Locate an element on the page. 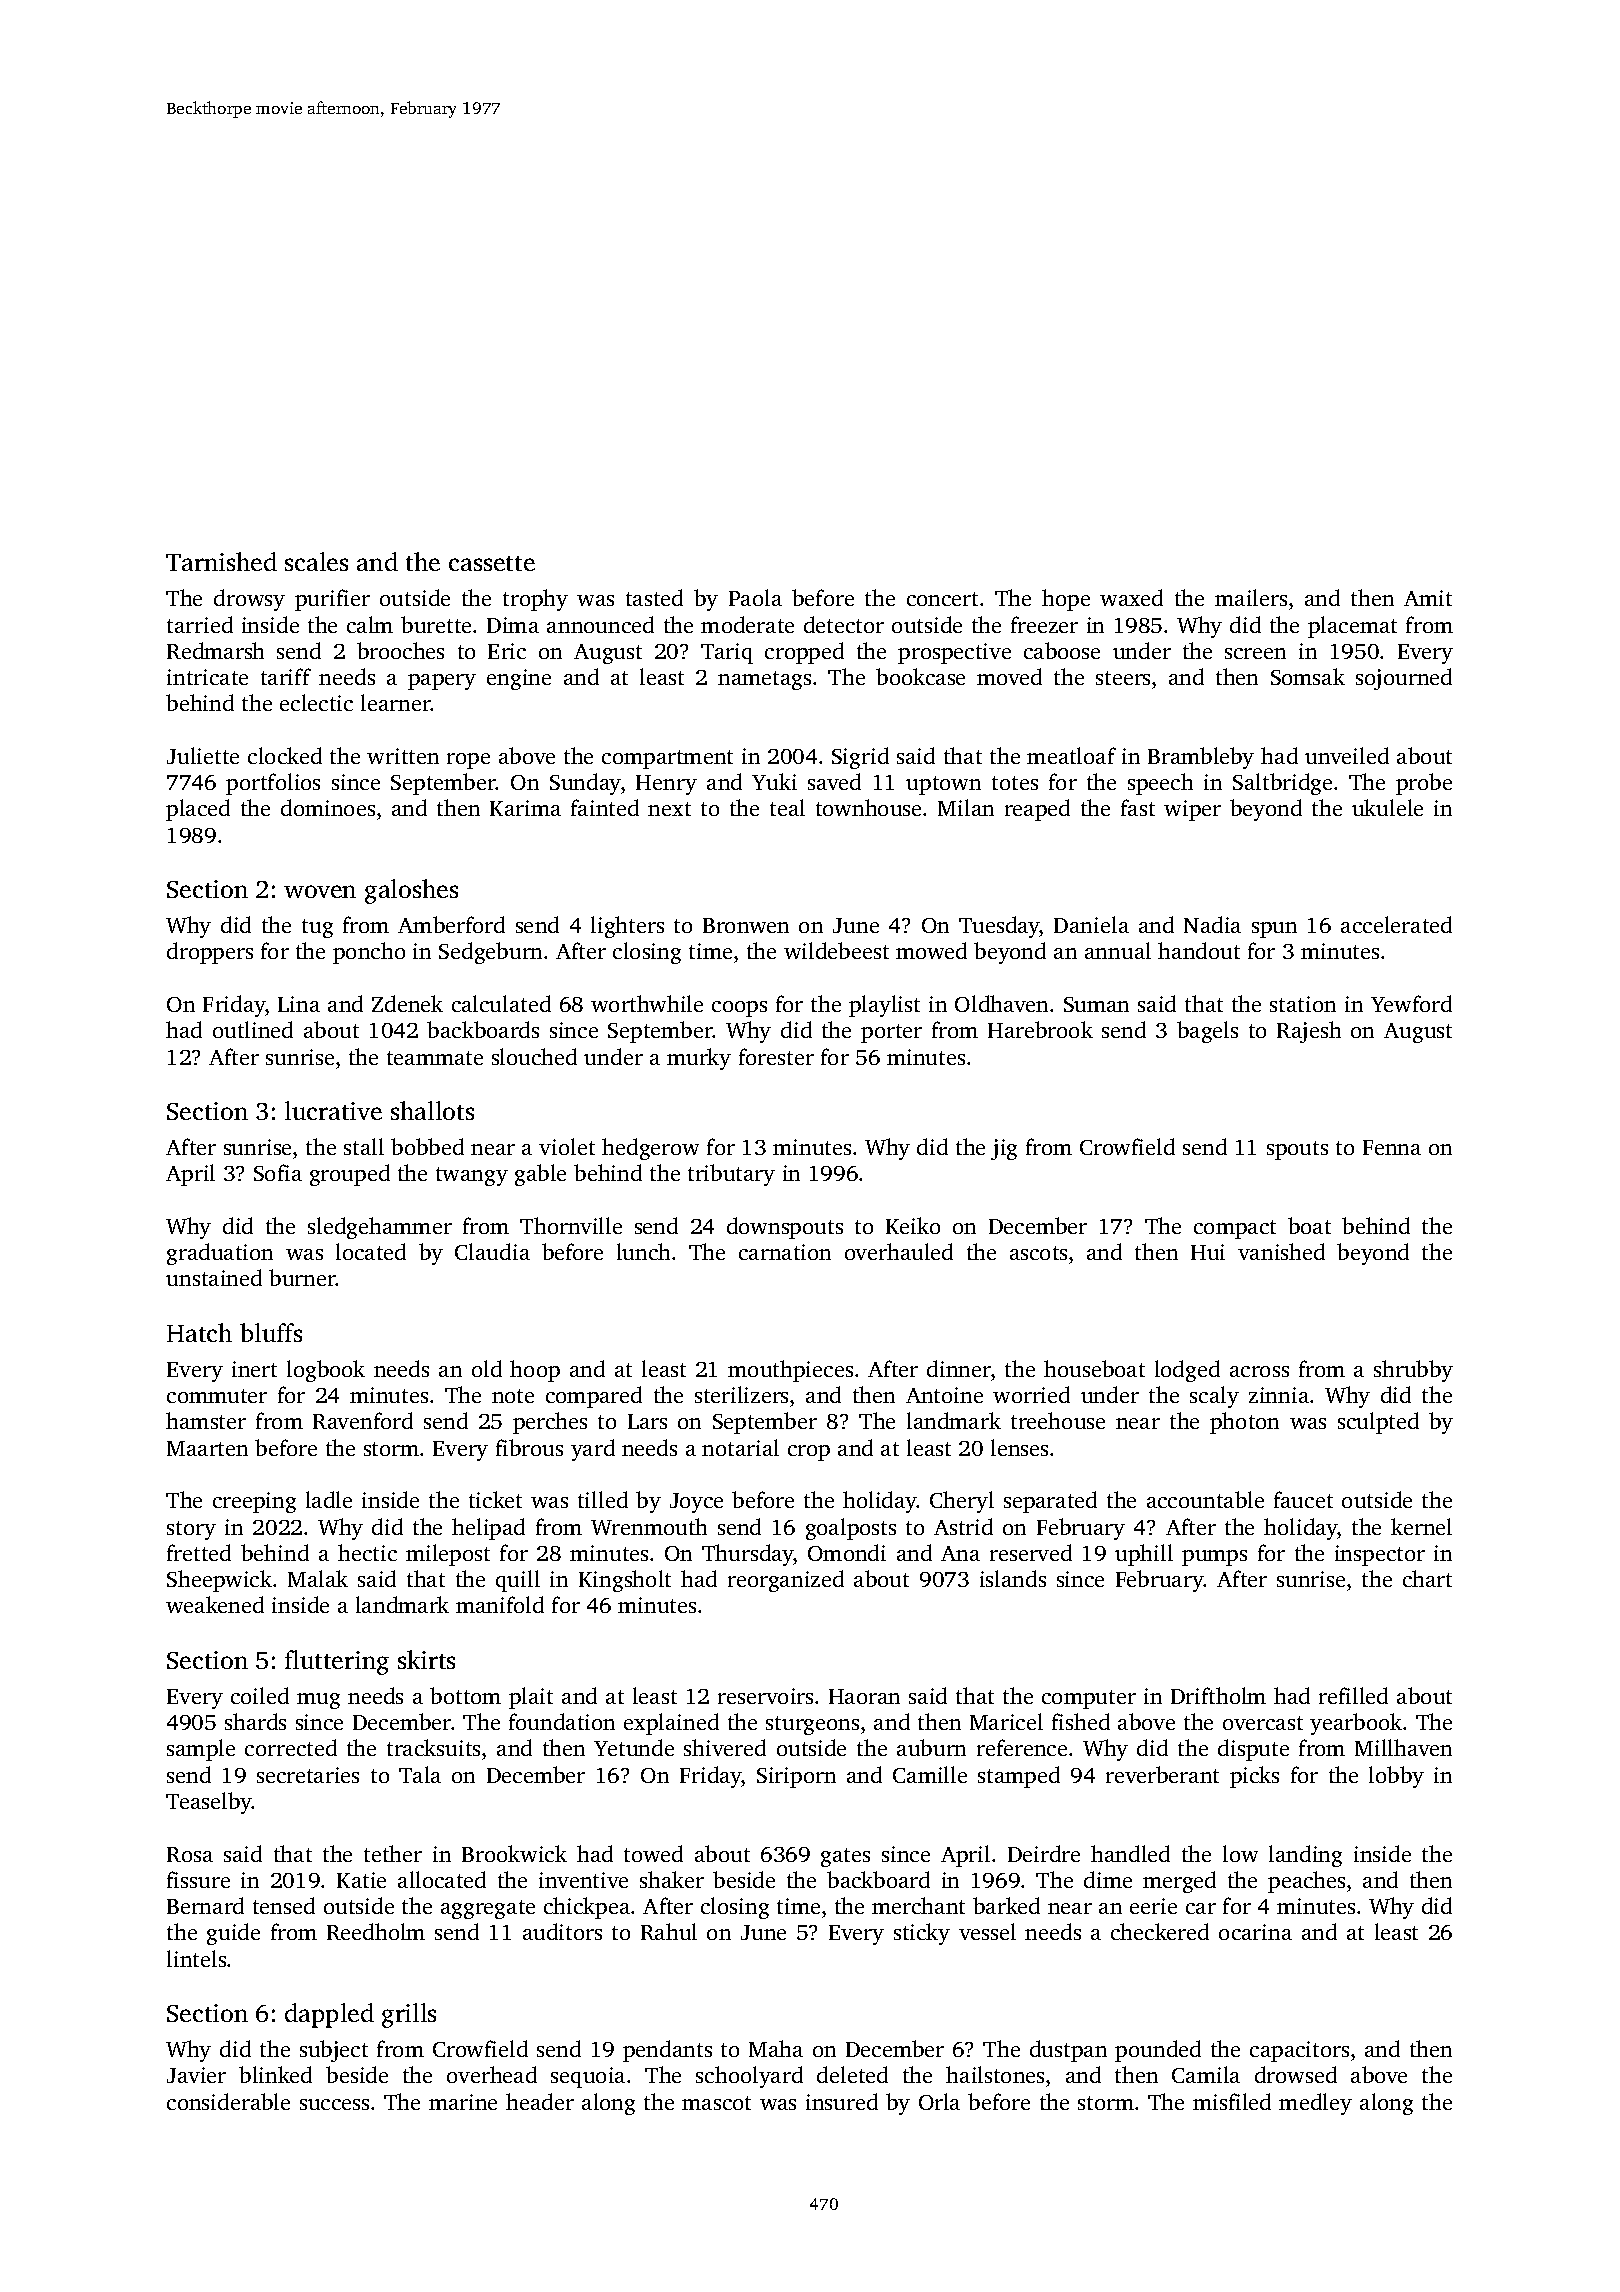 The image size is (1620, 2292). papery is located at coordinates (442, 682).
